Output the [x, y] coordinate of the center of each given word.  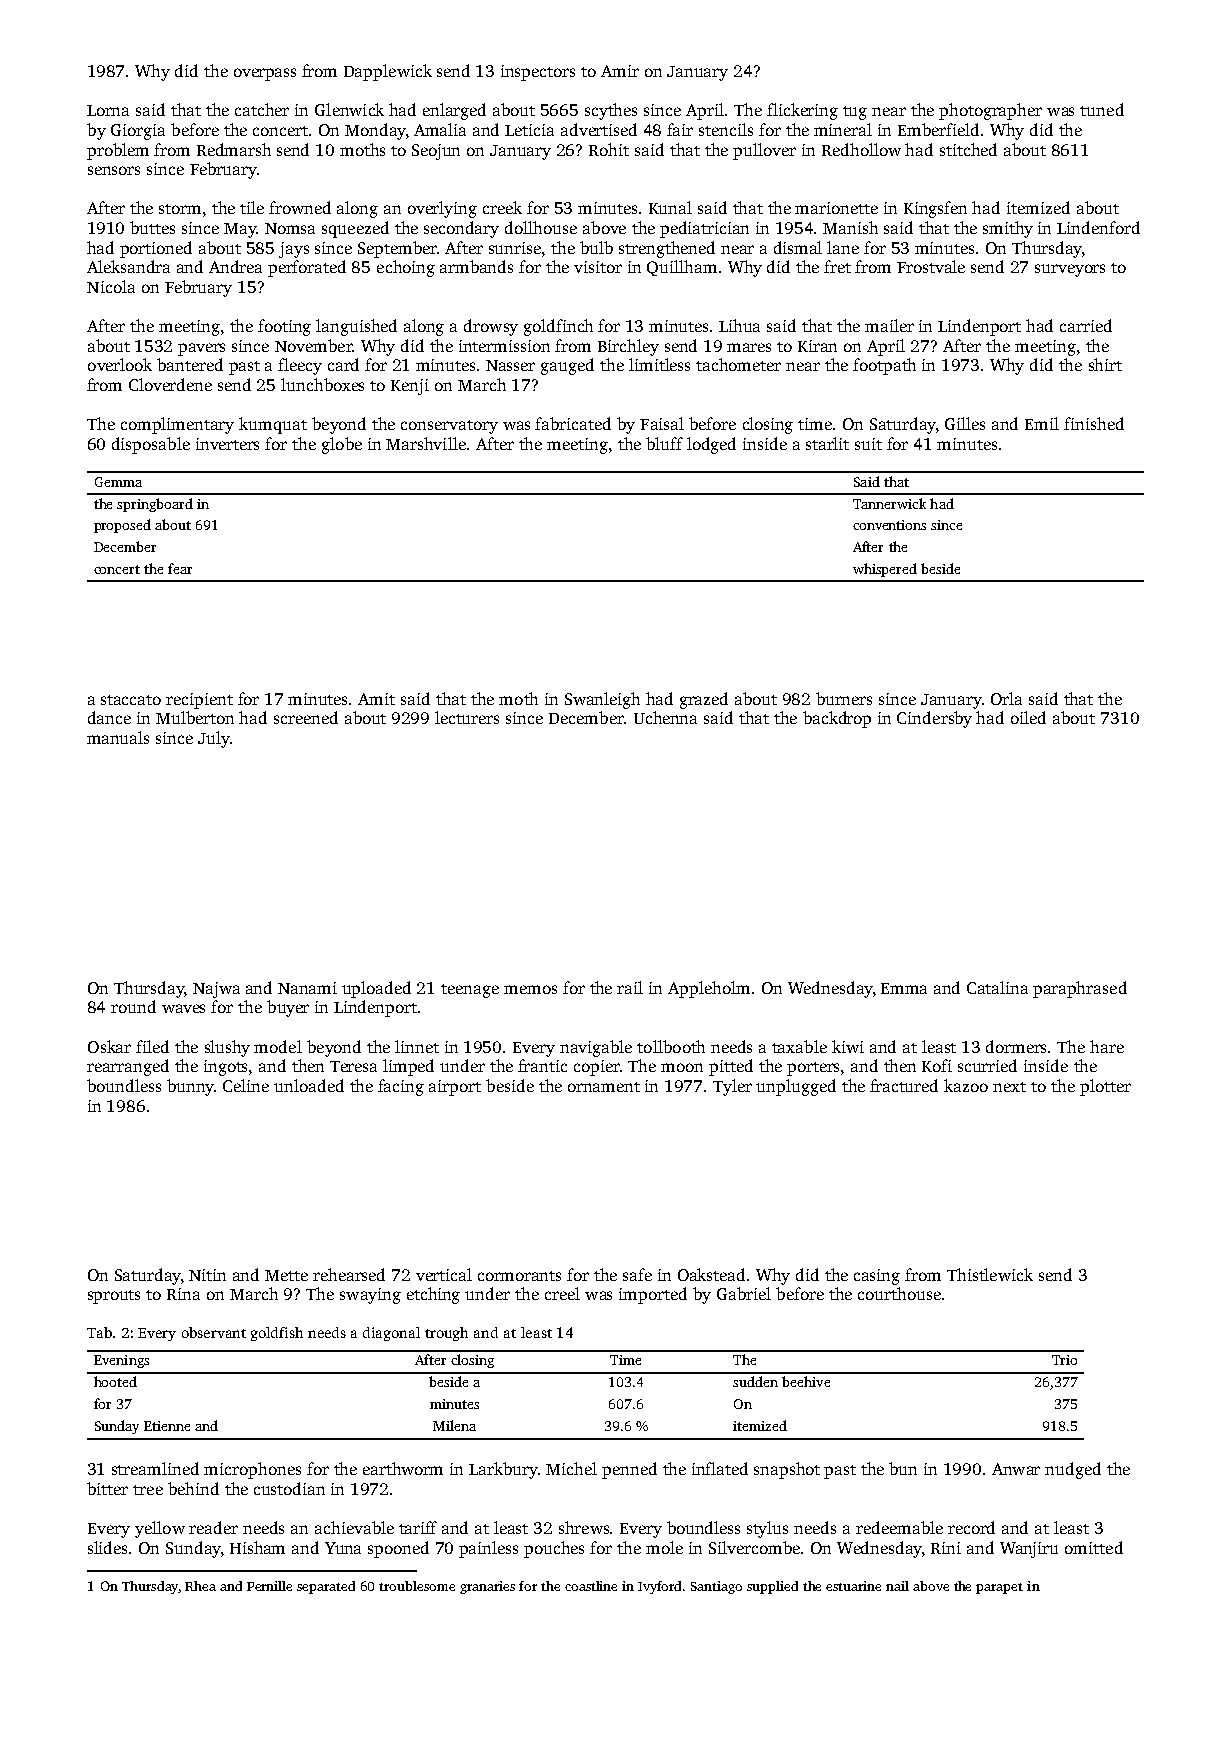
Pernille [269, 1586]
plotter [1105, 1087]
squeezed [355, 229]
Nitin [207, 1275]
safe [637, 1274]
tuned [1102, 109]
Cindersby [934, 719]
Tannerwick [889, 503]
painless [488, 1549]
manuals [118, 737]
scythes [611, 111]
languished [356, 327]
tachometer [738, 364]
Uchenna [665, 717]
